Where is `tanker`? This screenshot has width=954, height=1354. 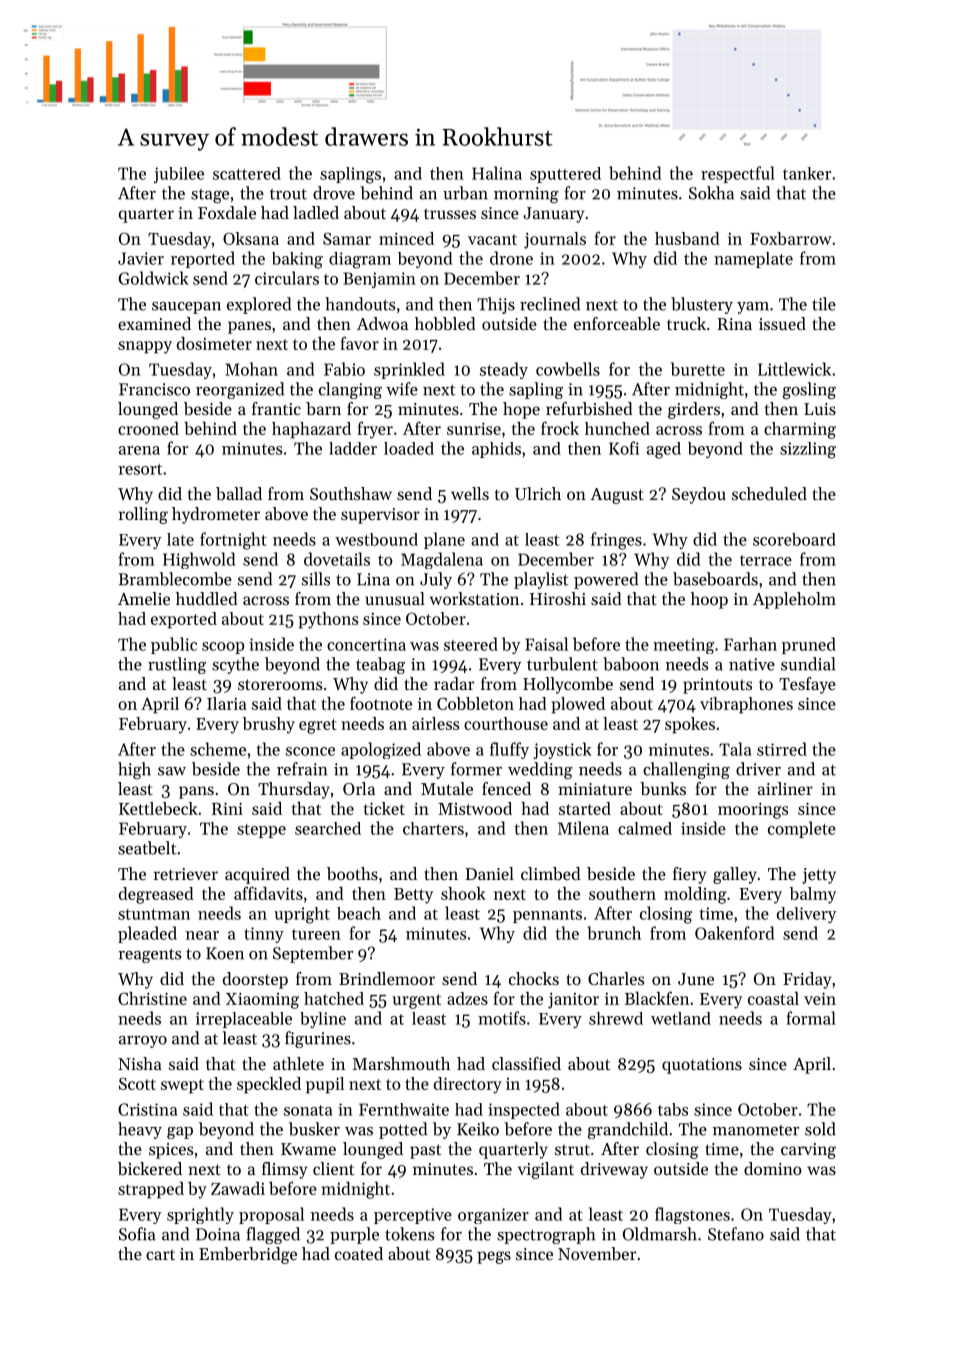 tanker is located at coordinates (807, 173).
